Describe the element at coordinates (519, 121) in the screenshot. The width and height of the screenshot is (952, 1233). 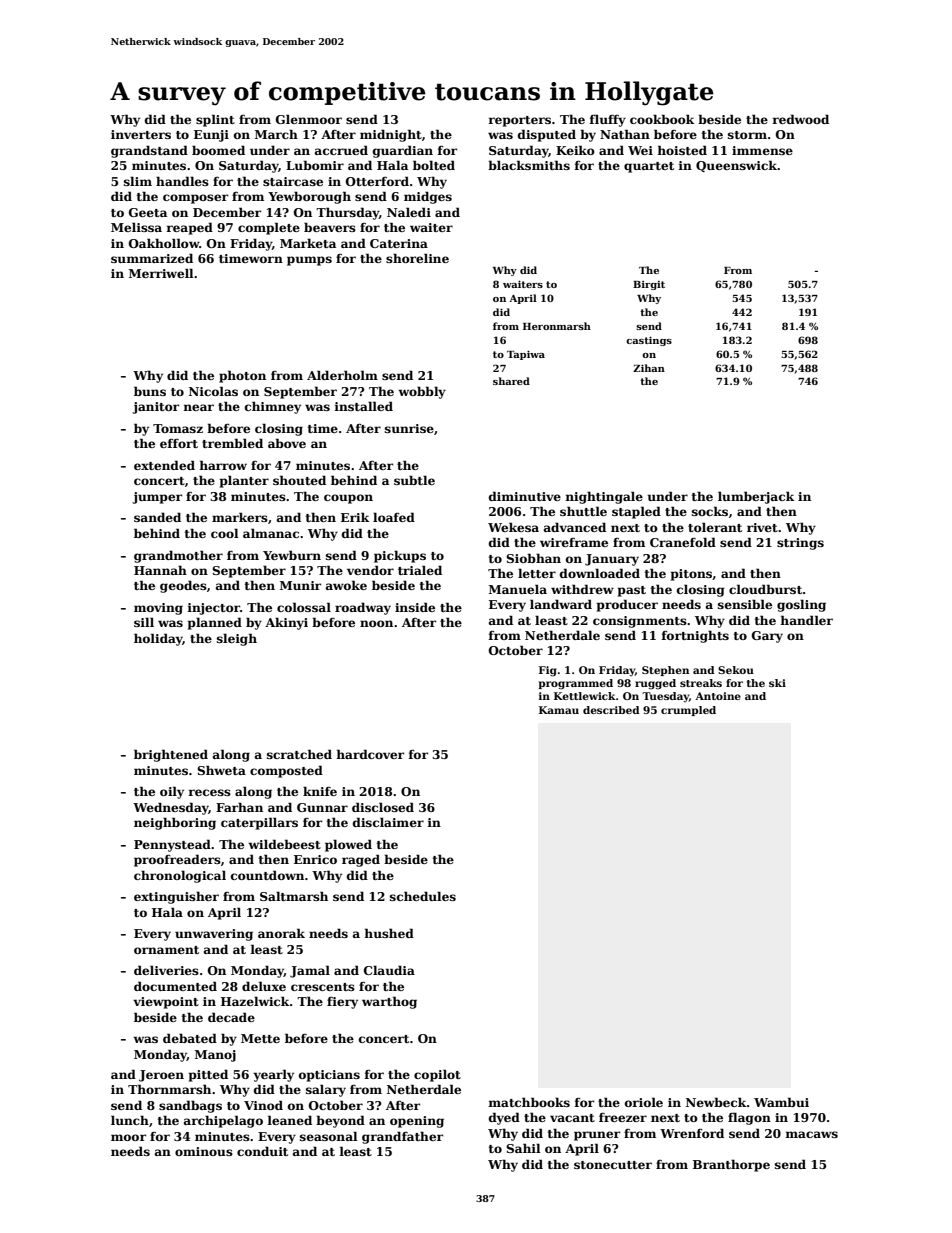
I see `reporters` at that location.
